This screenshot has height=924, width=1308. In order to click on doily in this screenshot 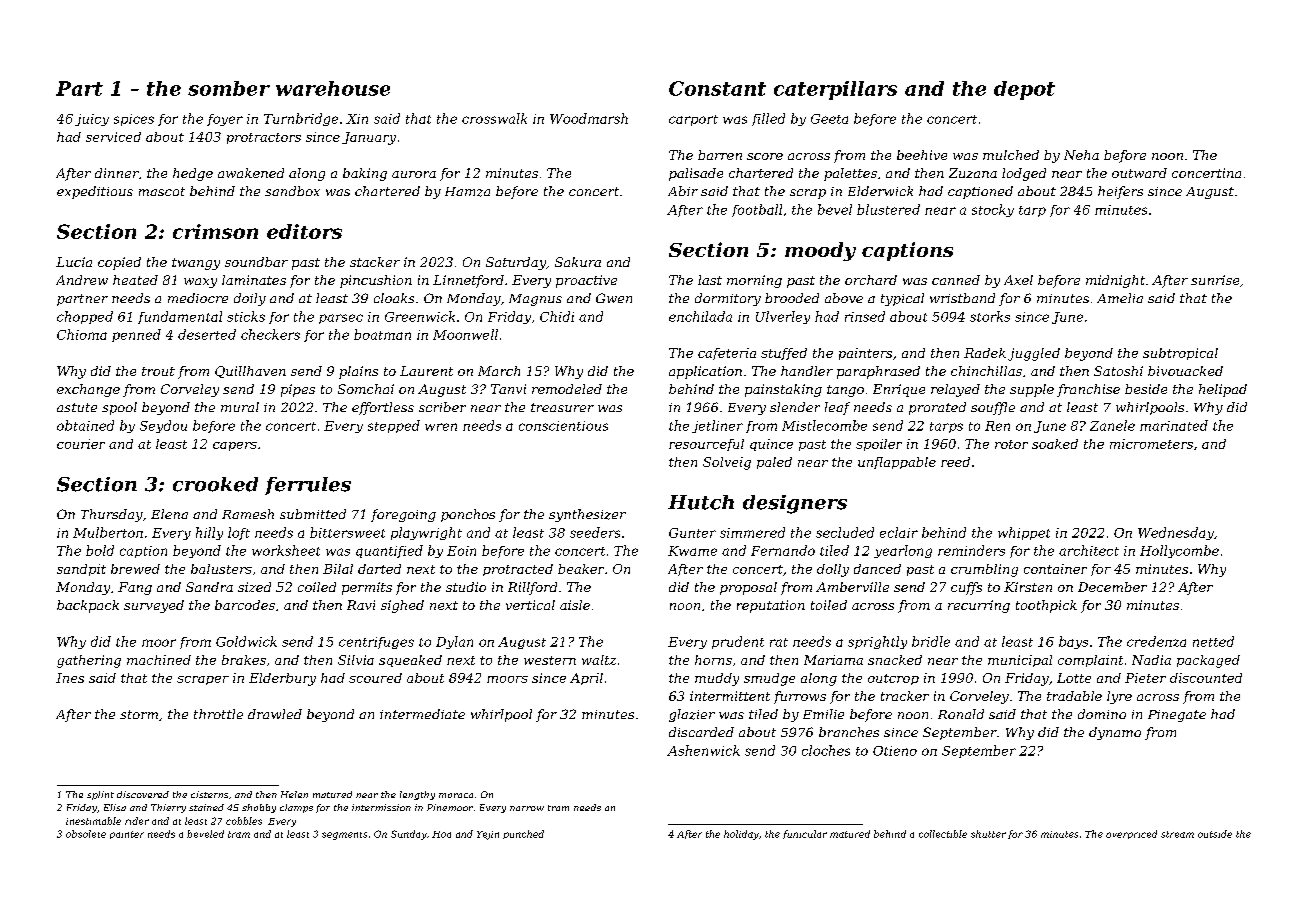, I will do `click(250, 299)`.
